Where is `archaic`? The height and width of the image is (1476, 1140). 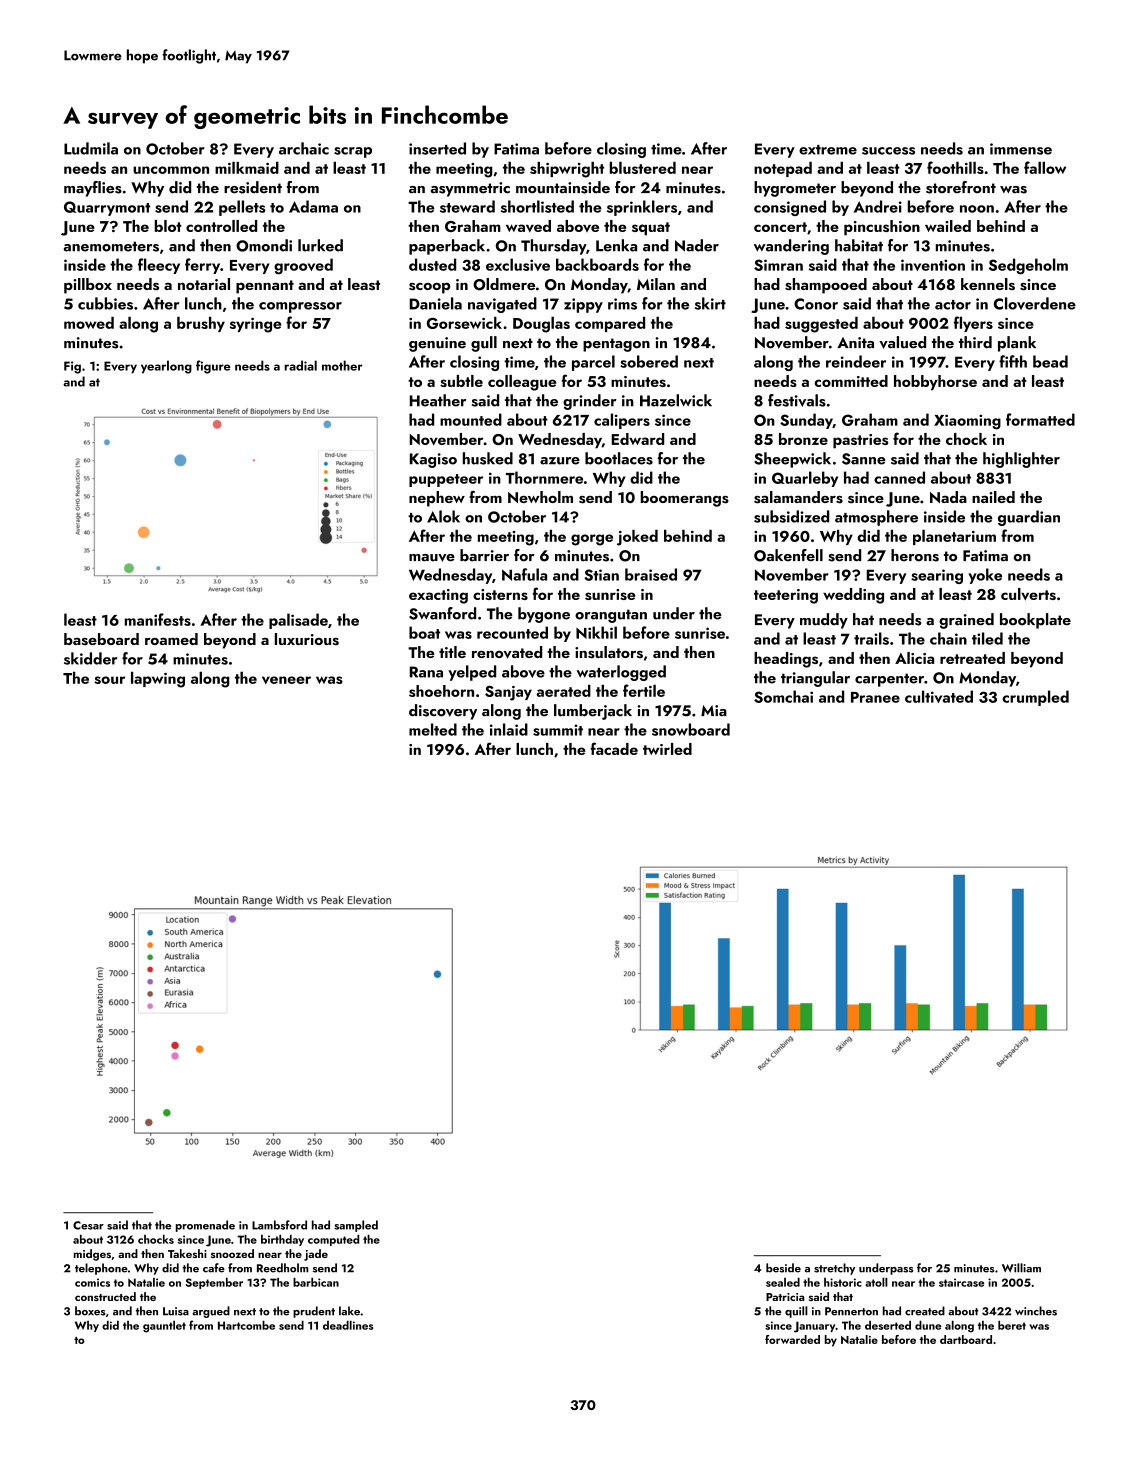
archaic is located at coordinates (304, 148).
